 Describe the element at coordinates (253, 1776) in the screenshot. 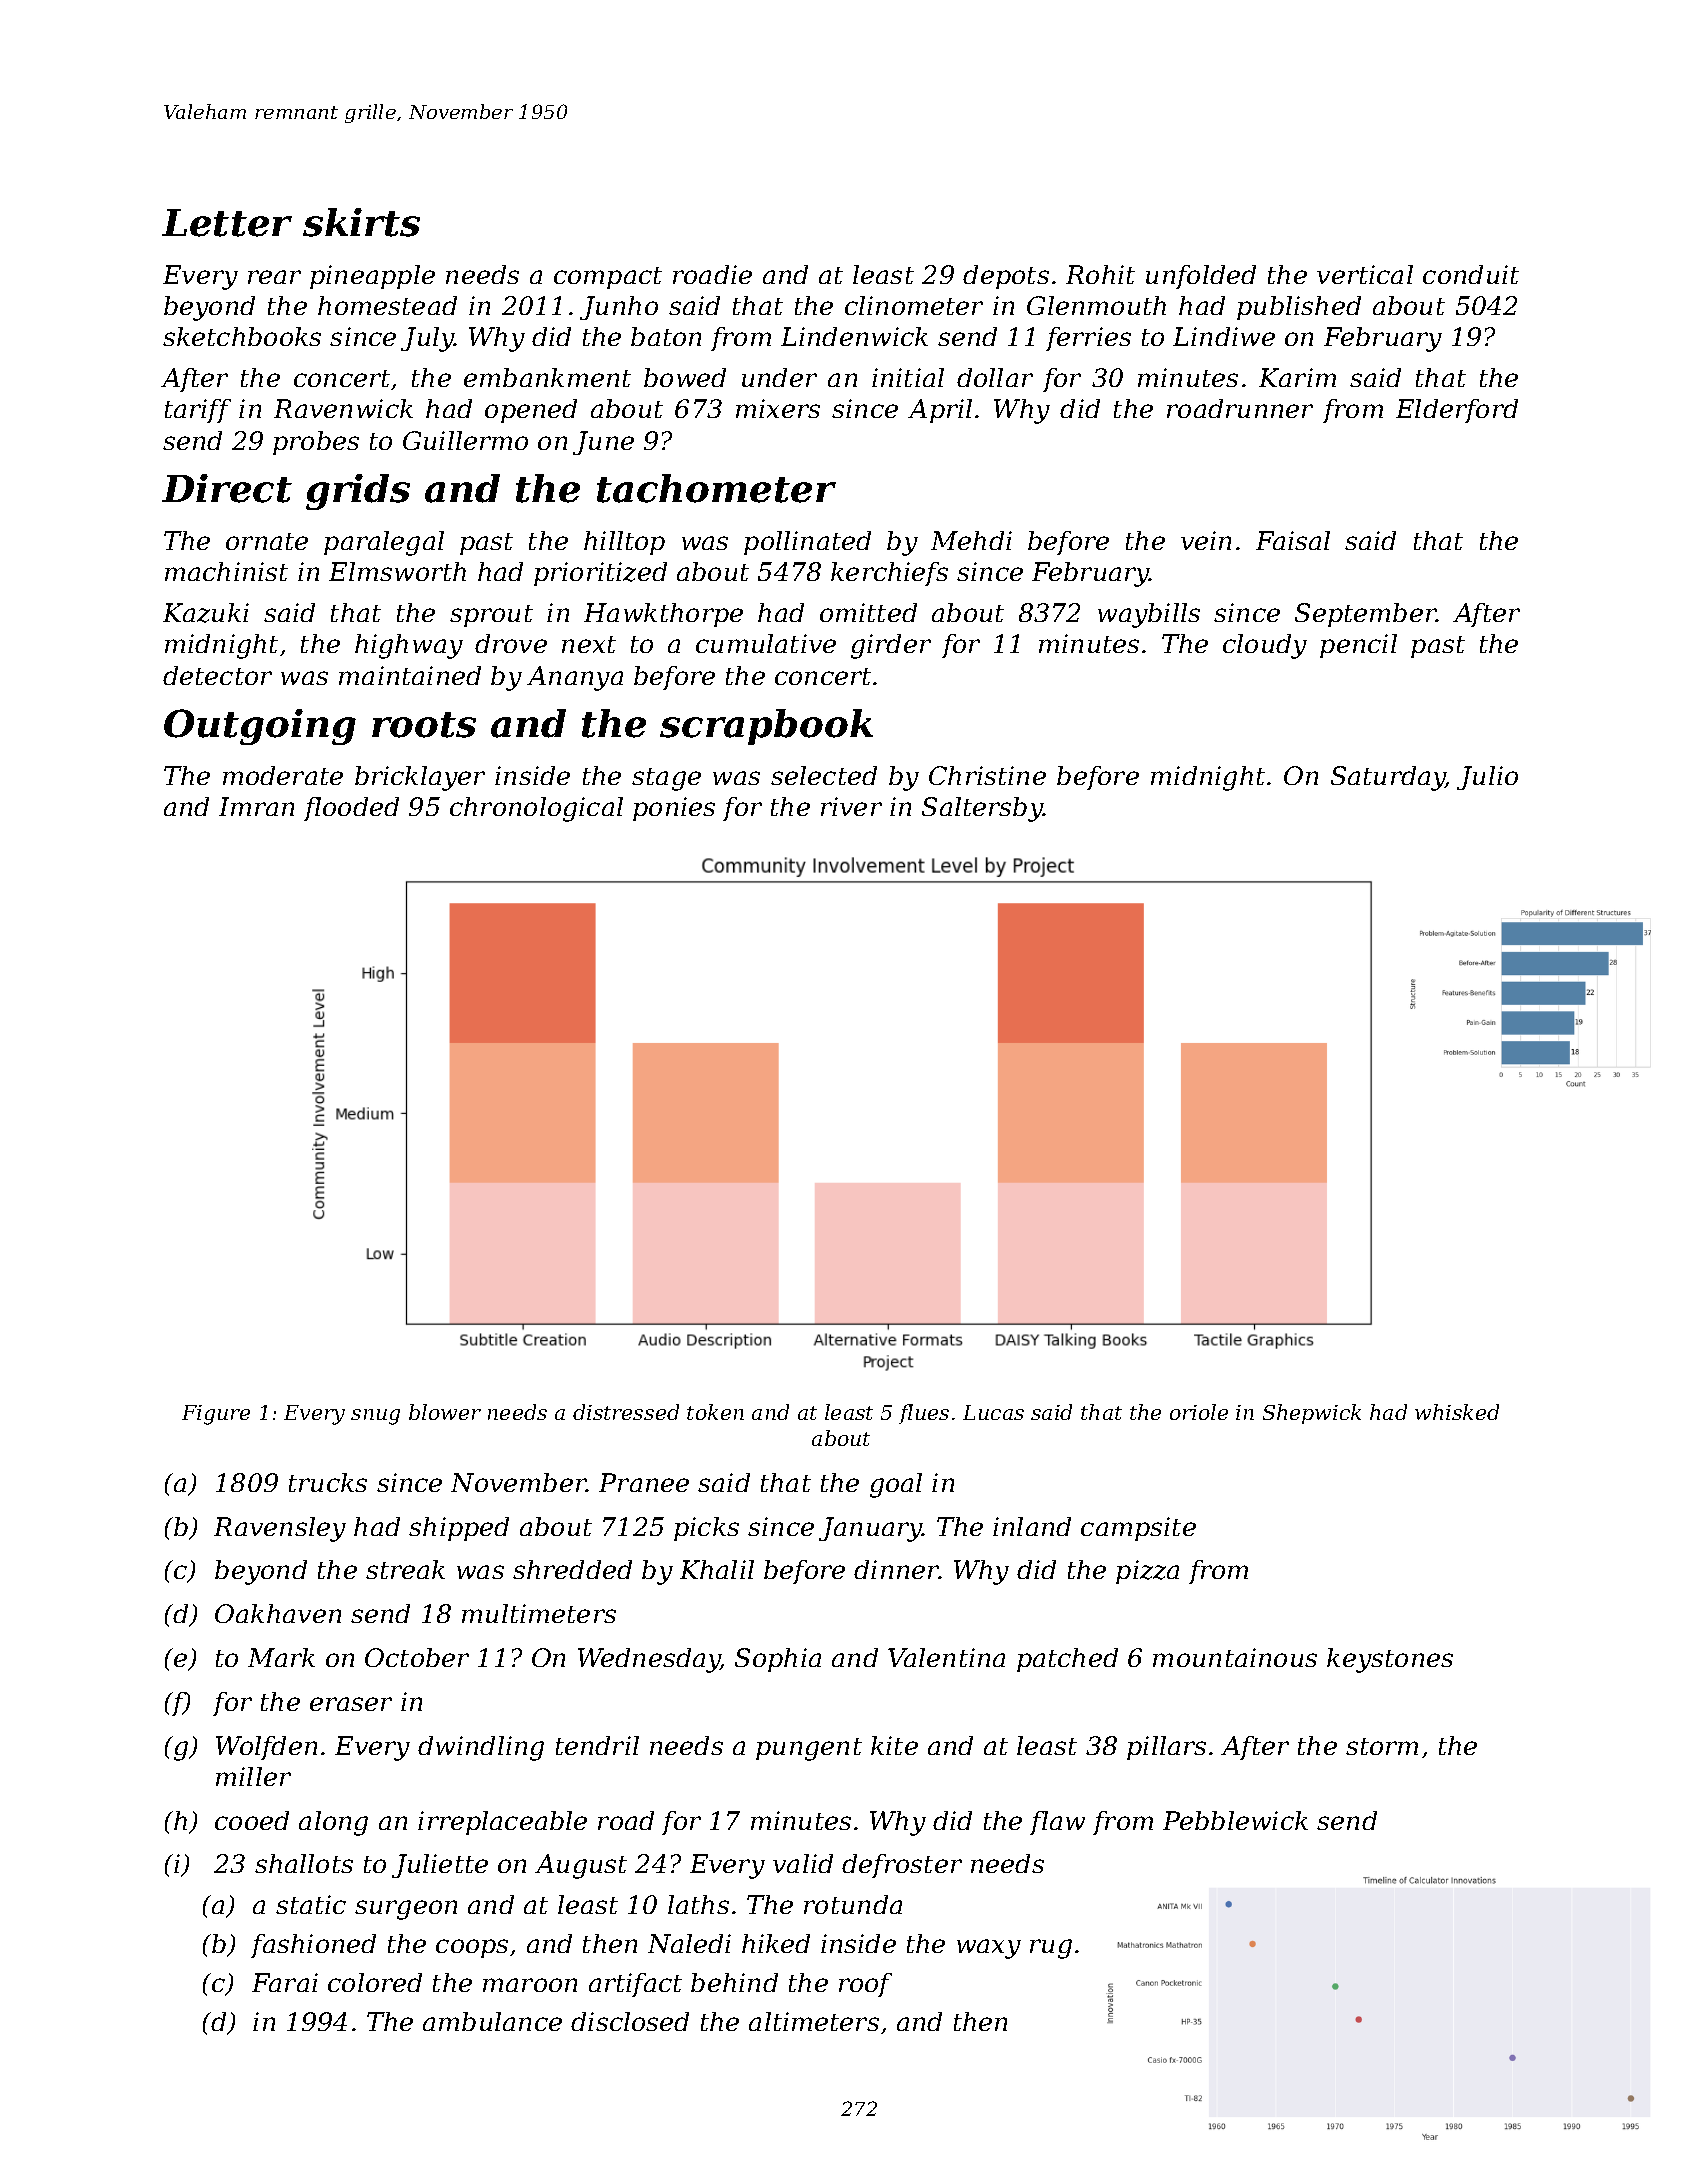

I see `miller` at that location.
